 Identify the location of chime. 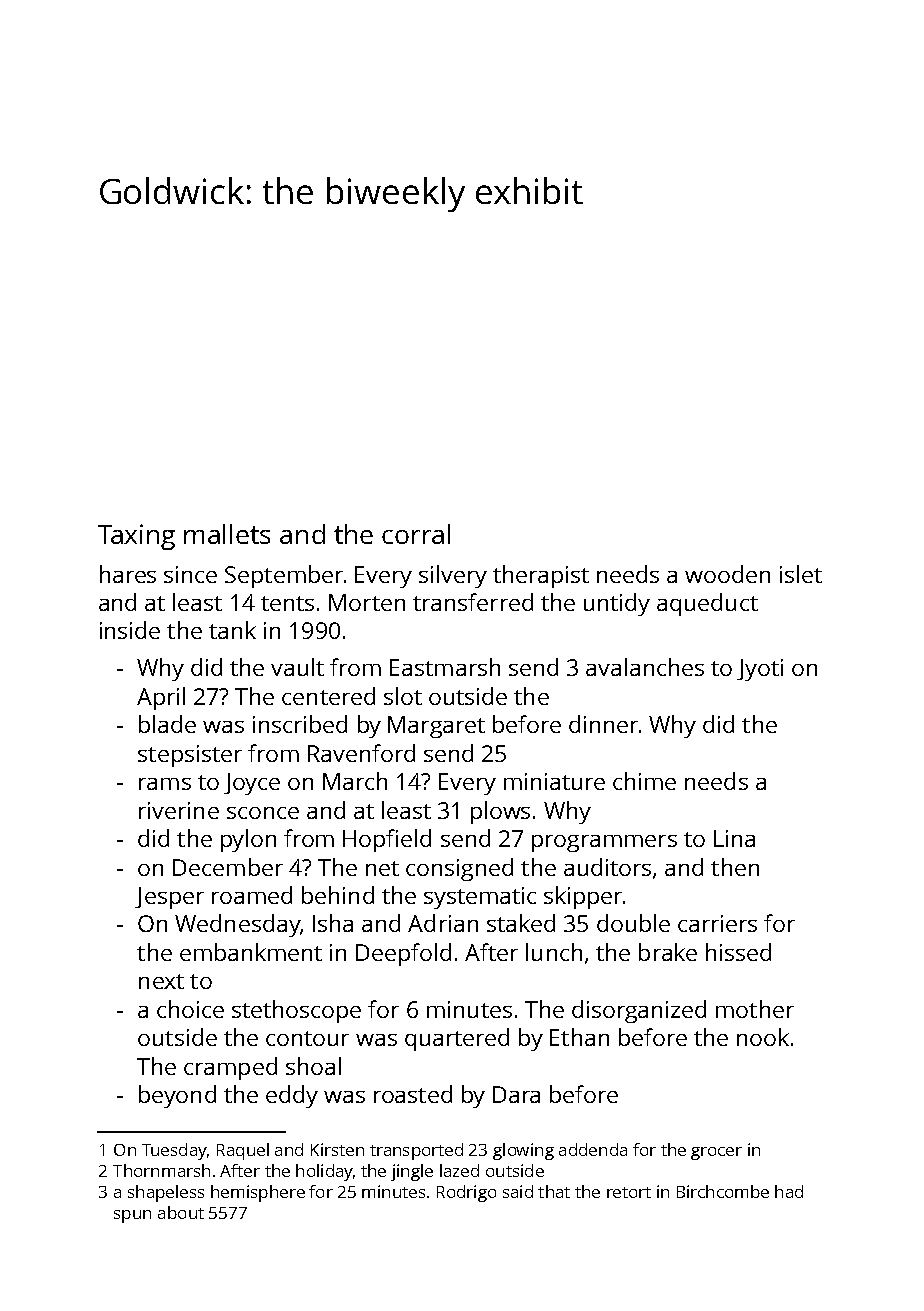
(644, 781).
